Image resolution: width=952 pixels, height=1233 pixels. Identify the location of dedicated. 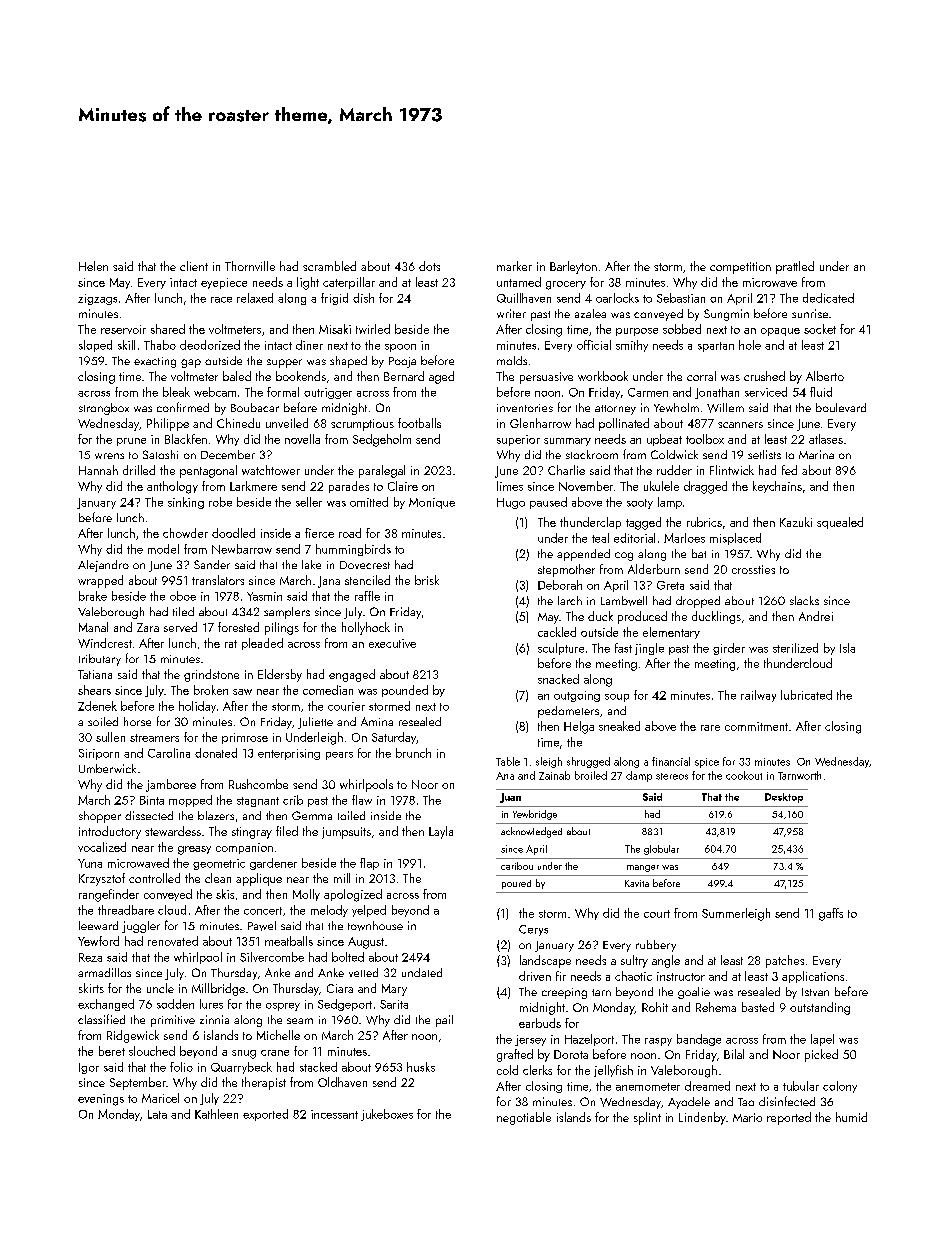
(828, 298).
